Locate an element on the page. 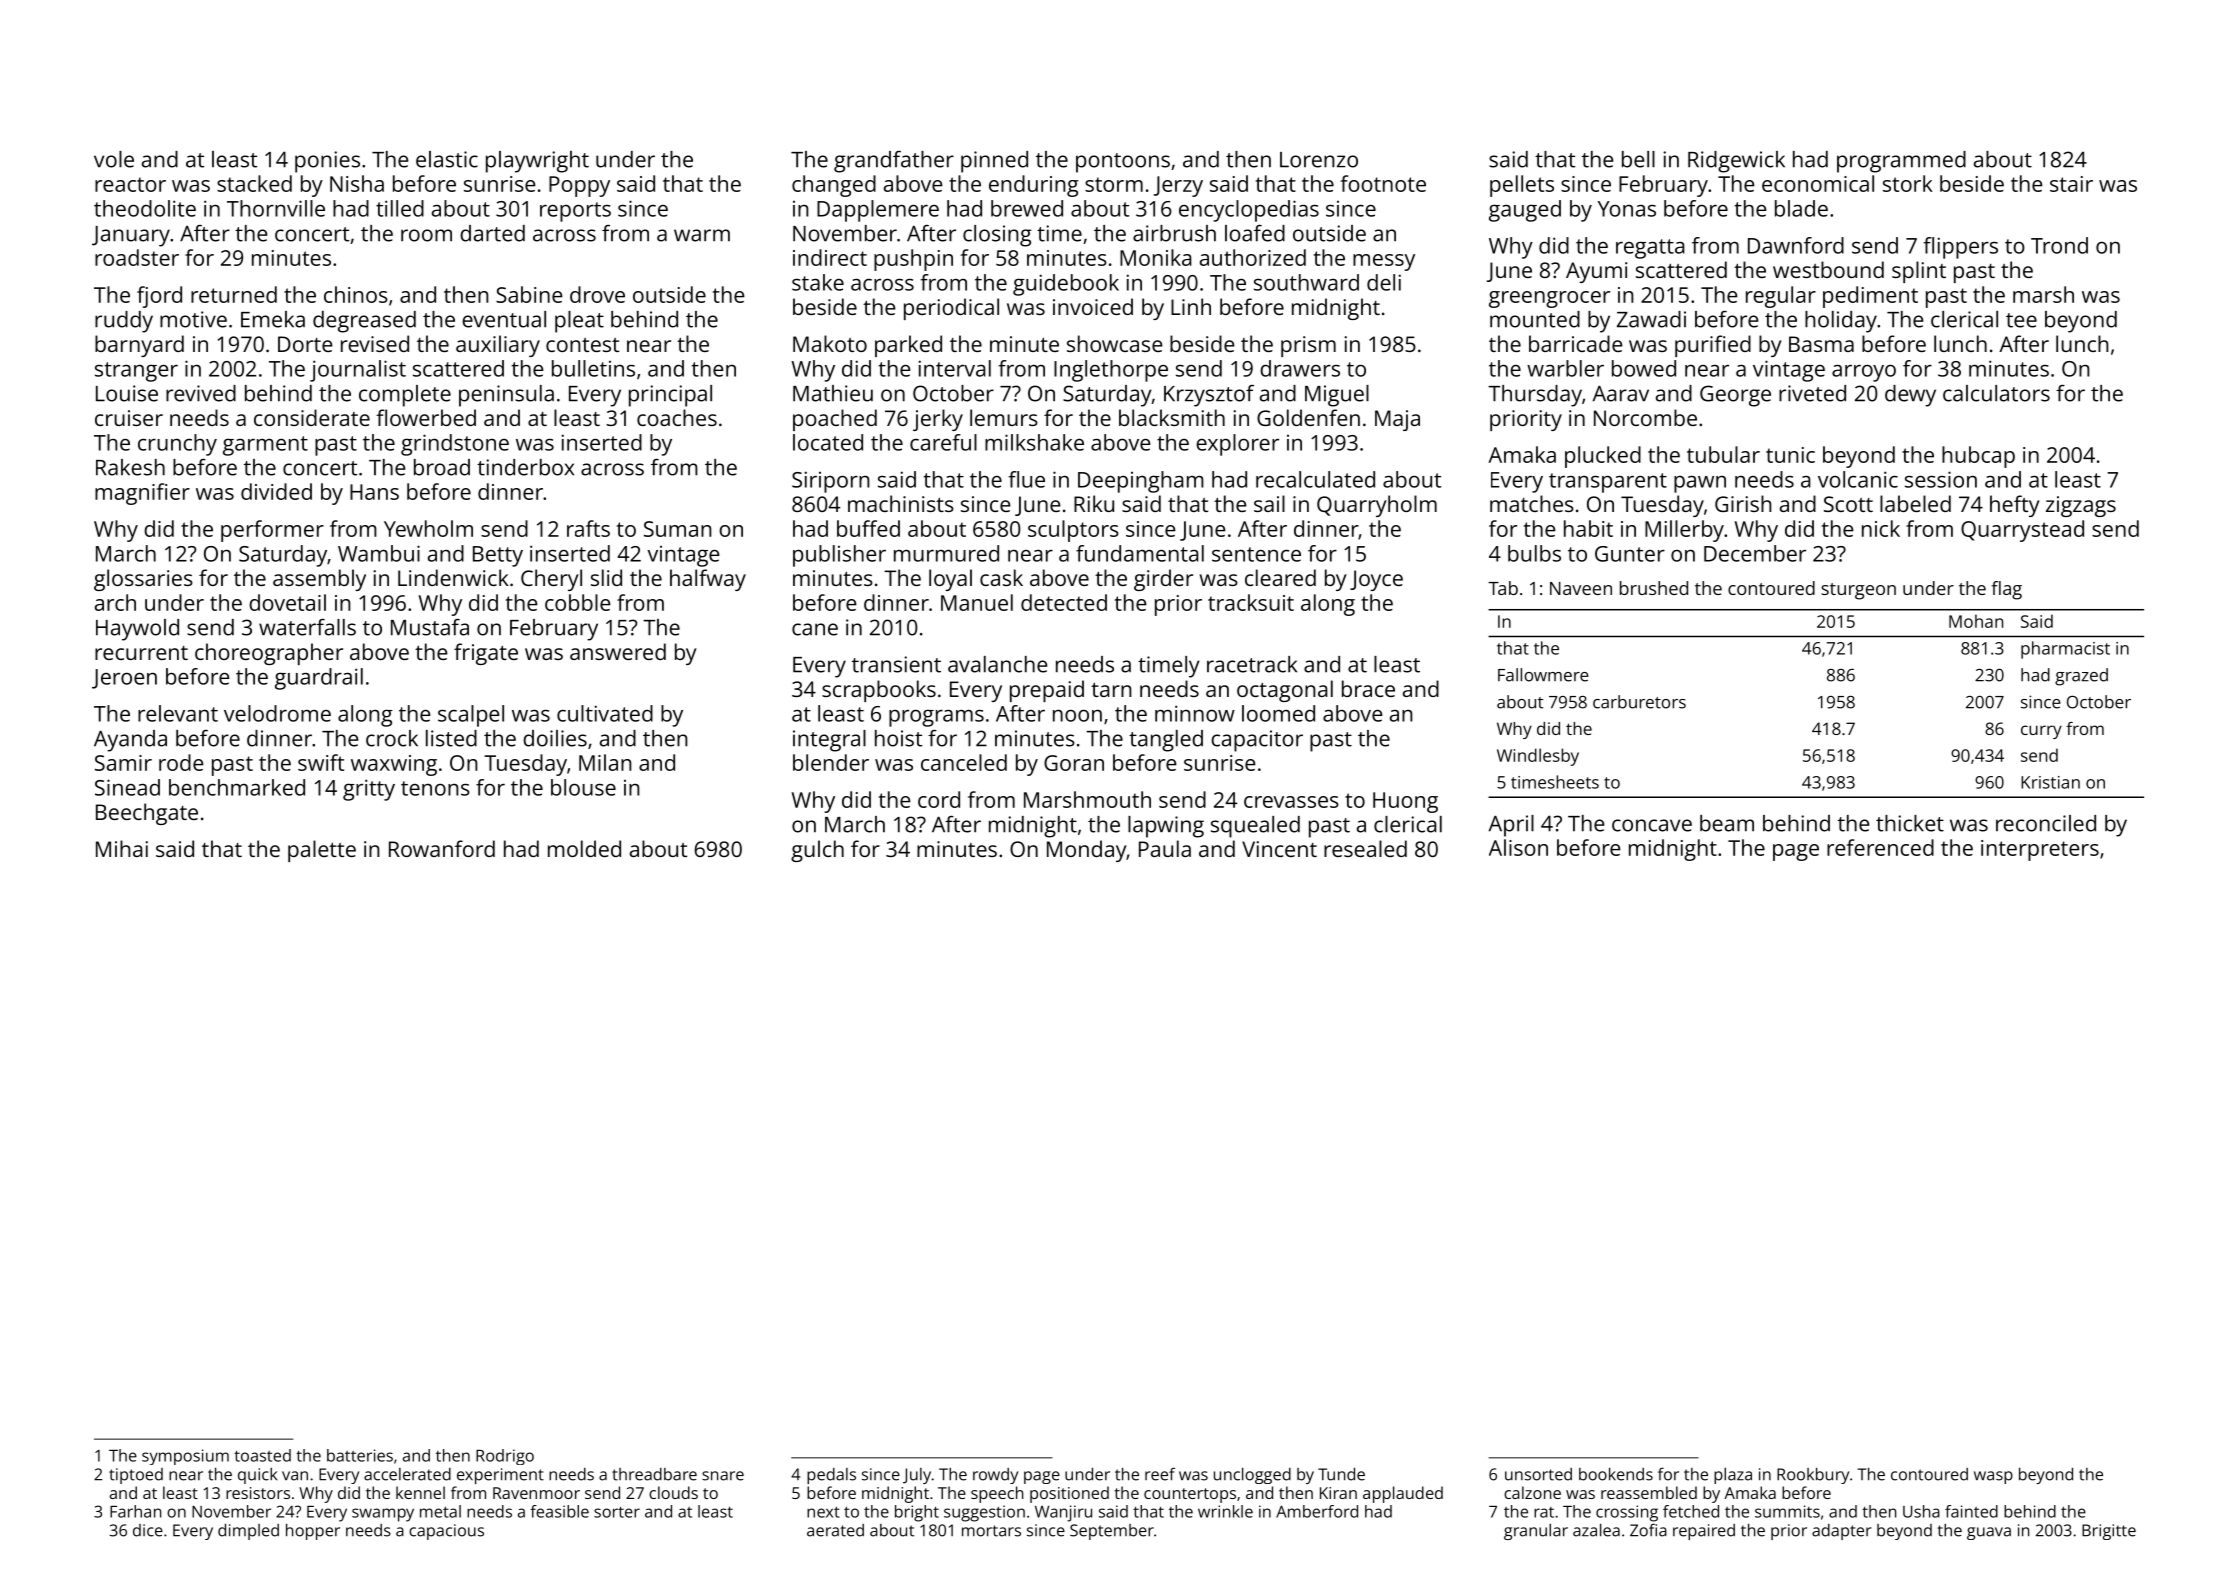 The width and height of the page is (2238, 1582). plaza is located at coordinates (1733, 1476).
